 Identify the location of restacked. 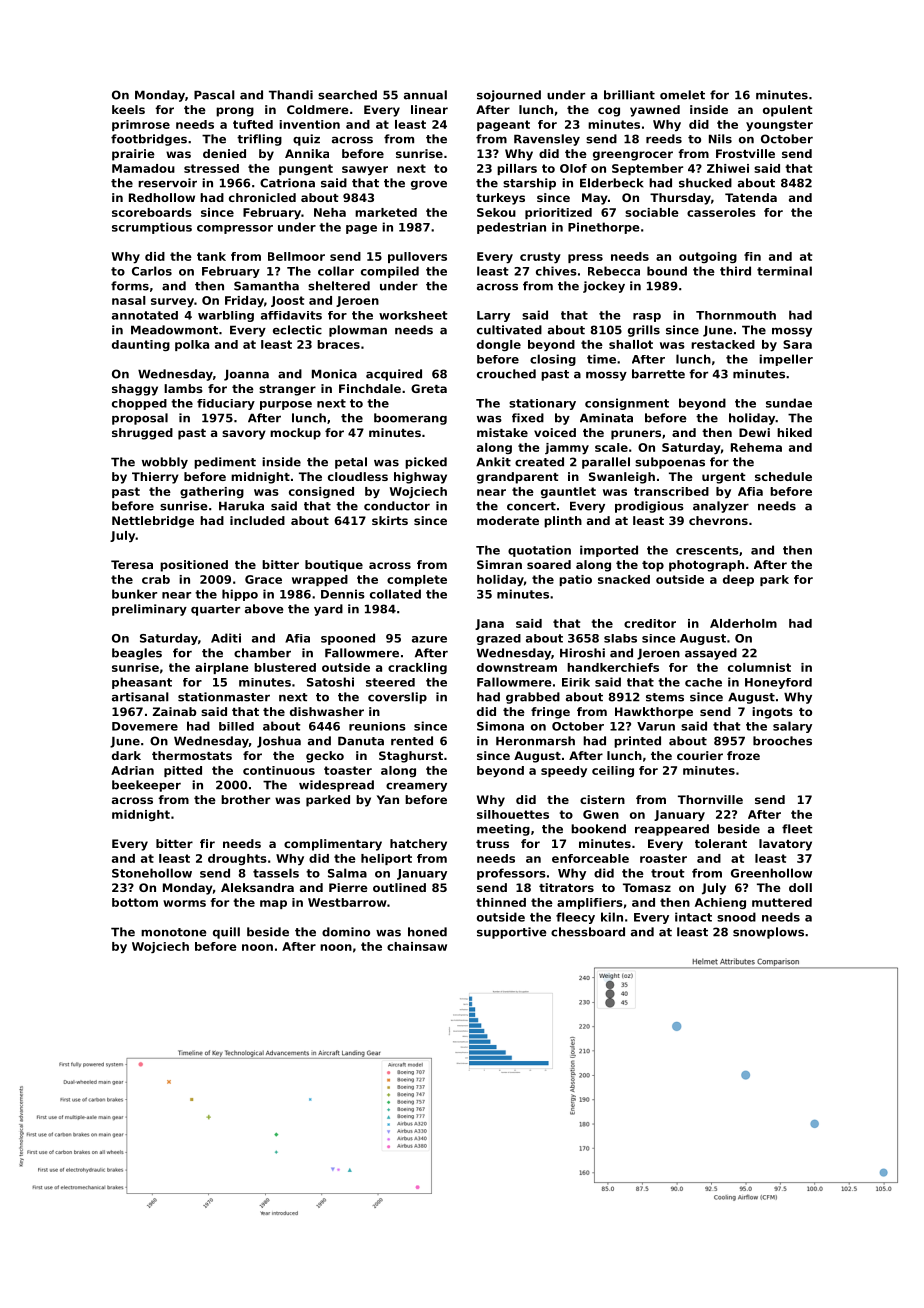
(723, 344).
